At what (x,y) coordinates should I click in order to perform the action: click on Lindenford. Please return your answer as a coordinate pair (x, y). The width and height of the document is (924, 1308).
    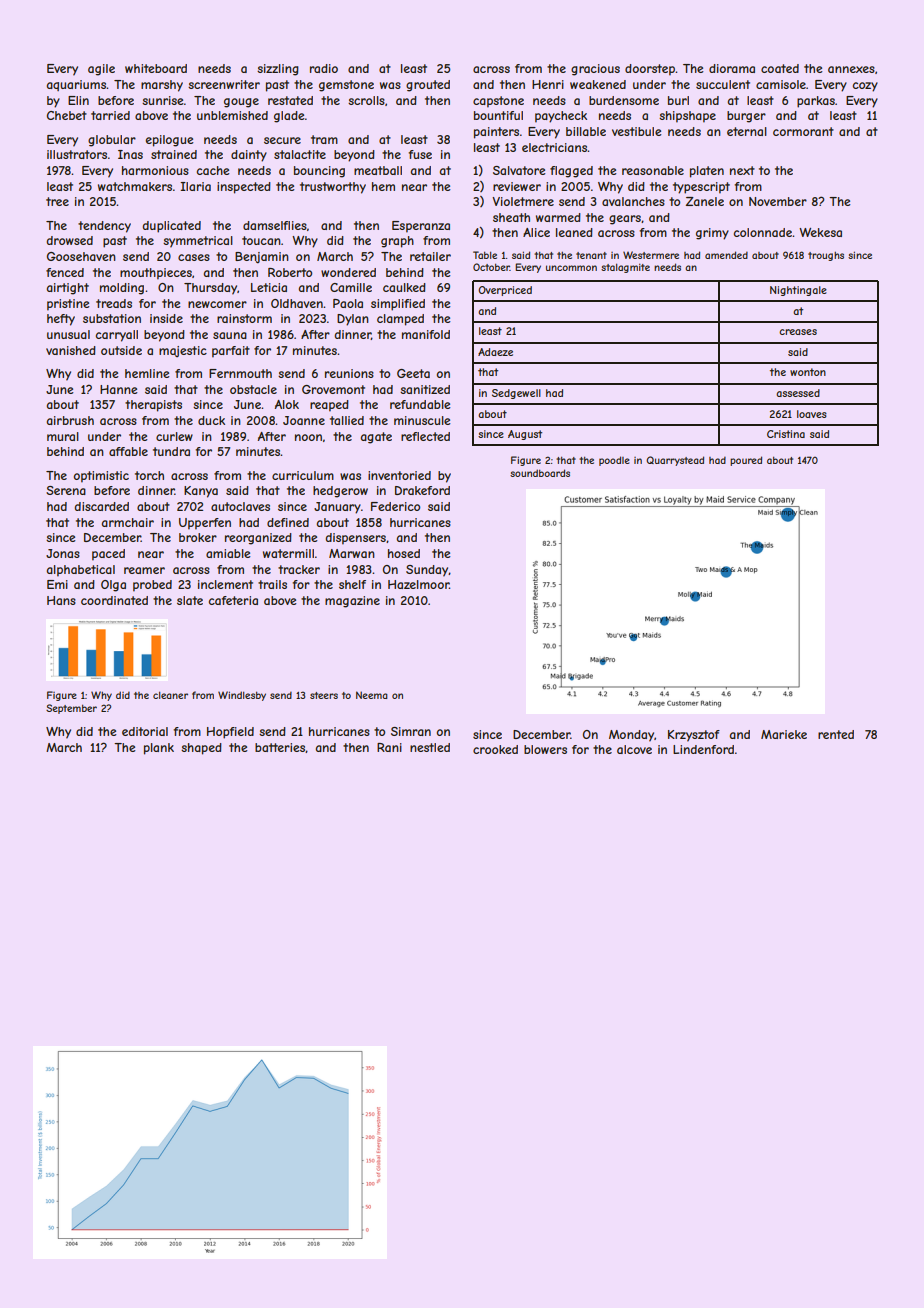
    Looking at the image, I should click on (703, 749).
